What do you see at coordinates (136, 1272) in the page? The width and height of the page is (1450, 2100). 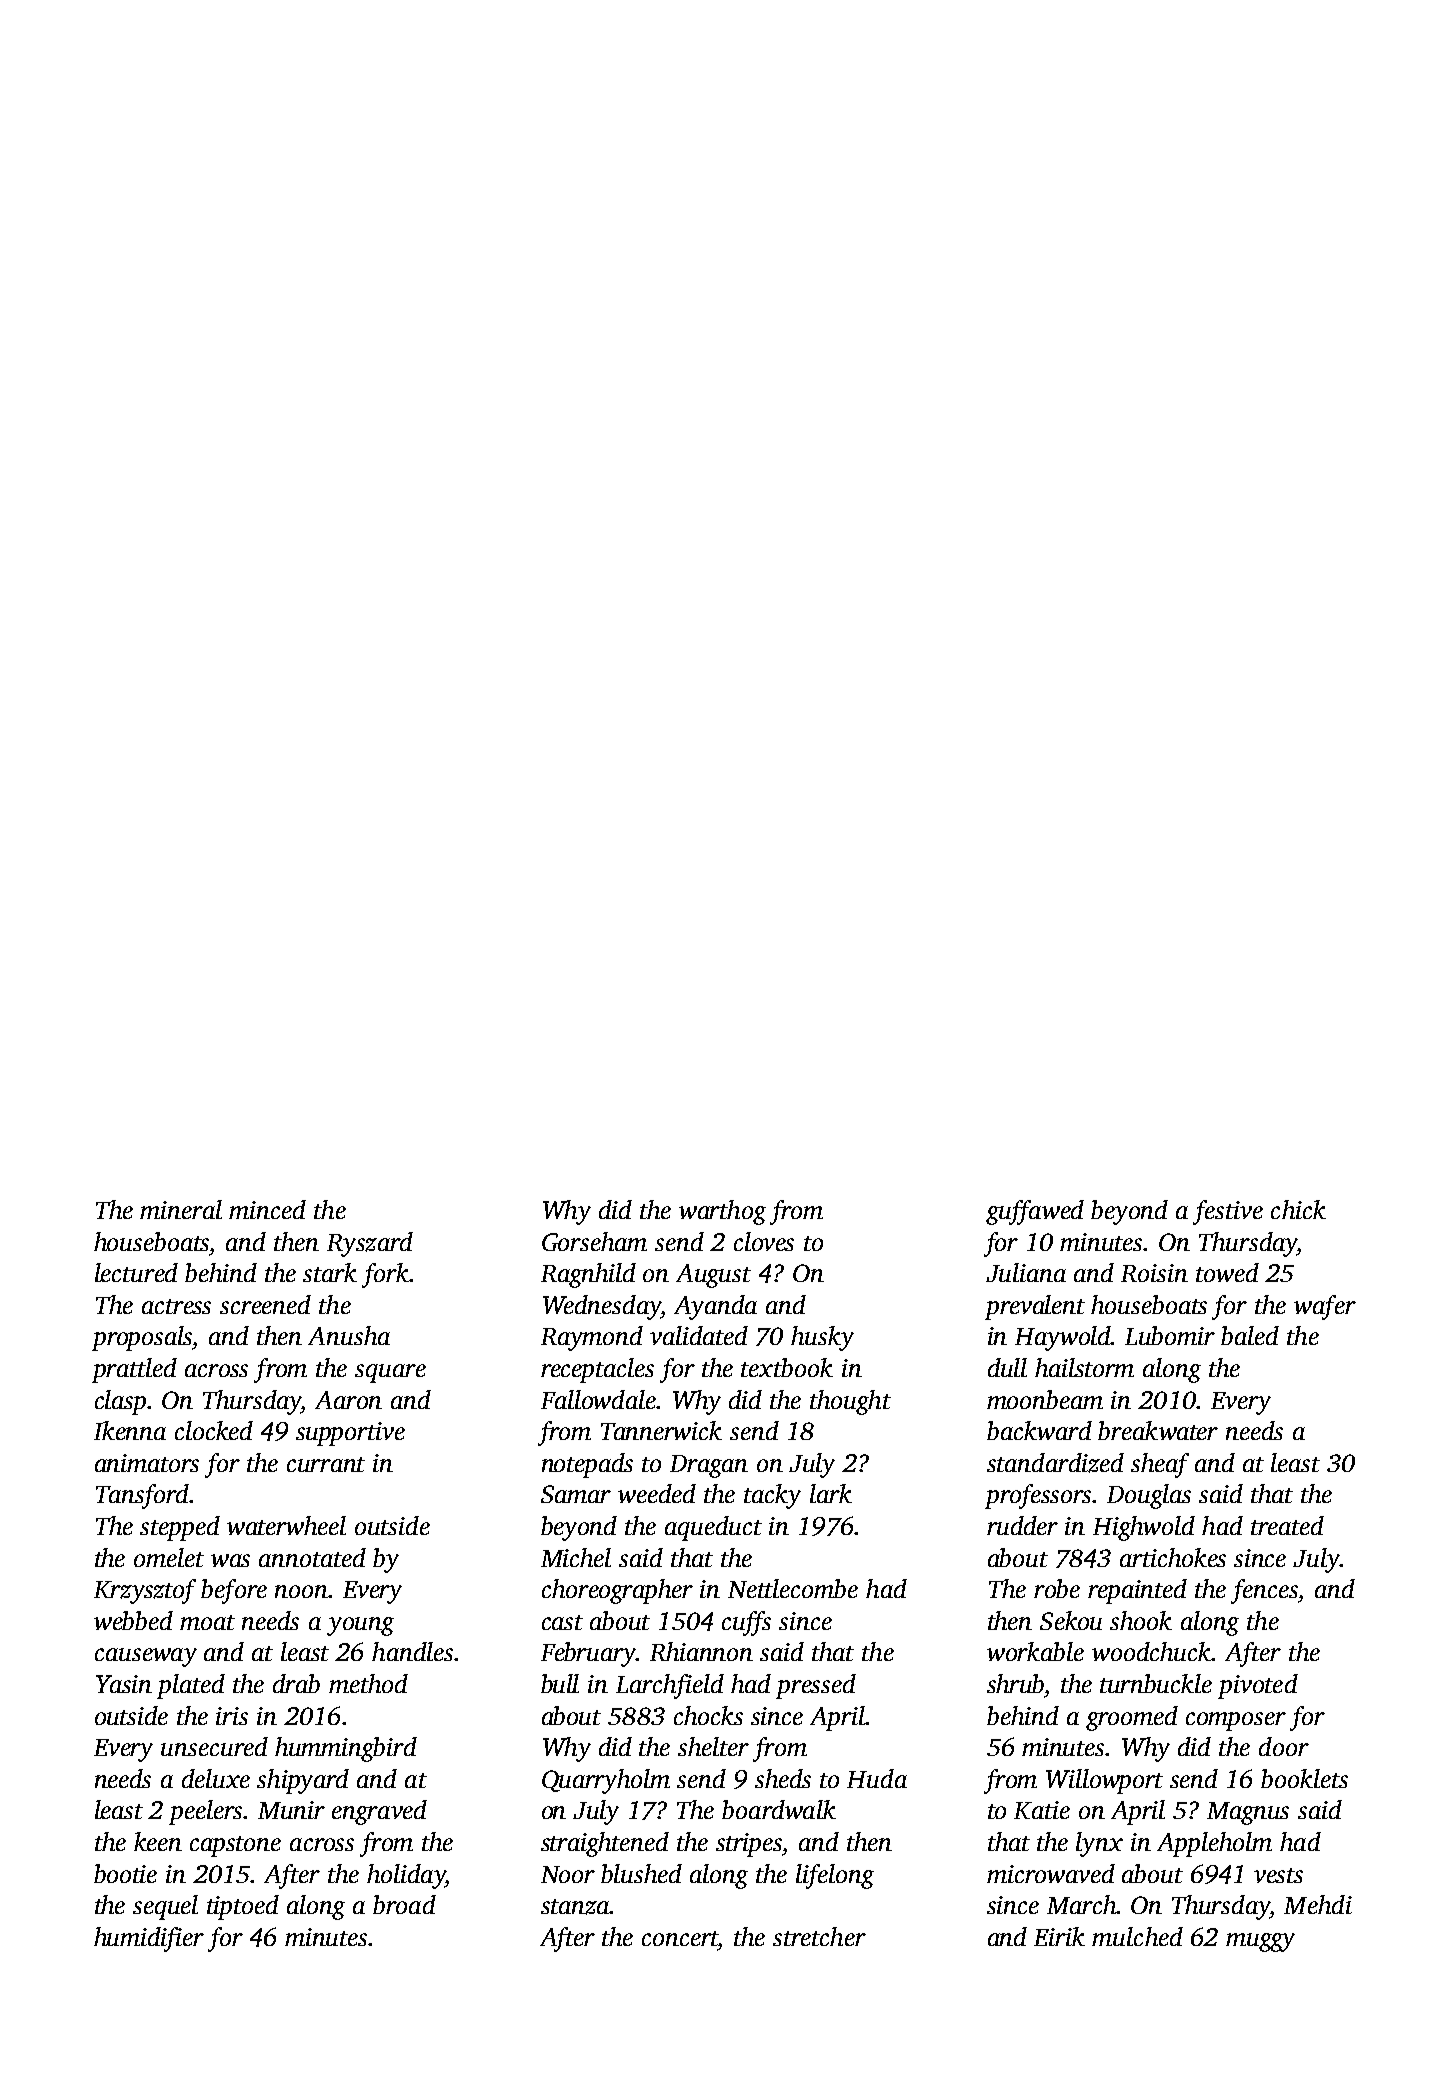 I see `lectured` at bounding box center [136, 1272].
